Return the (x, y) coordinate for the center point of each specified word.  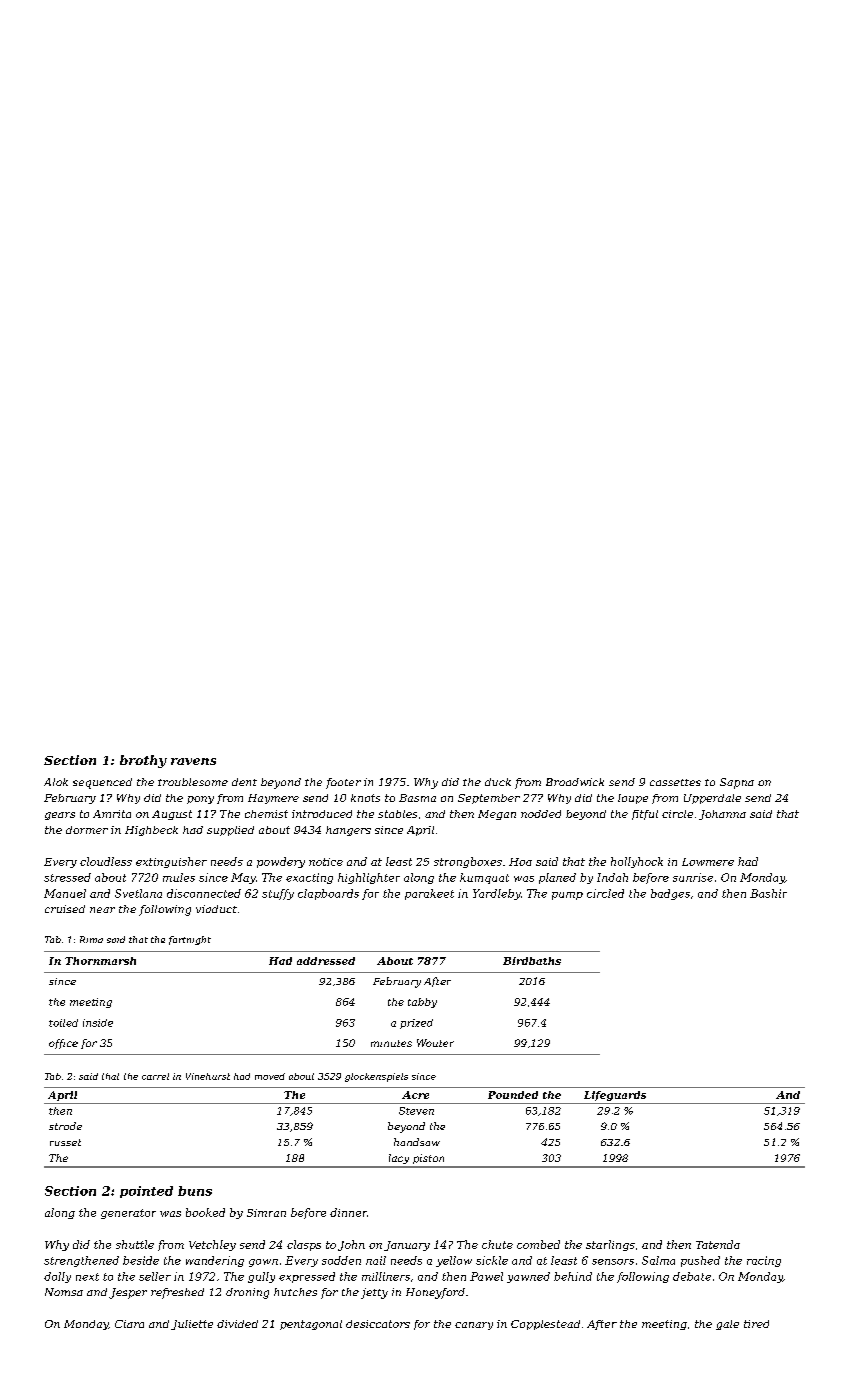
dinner (348, 1212)
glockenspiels (376, 1077)
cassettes (675, 782)
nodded (541, 814)
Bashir (768, 893)
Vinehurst (208, 1076)
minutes (391, 1043)
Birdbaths (532, 961)
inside (98, 1023)
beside (141, 1260)
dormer (87, 830)
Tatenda (718, 1244)
